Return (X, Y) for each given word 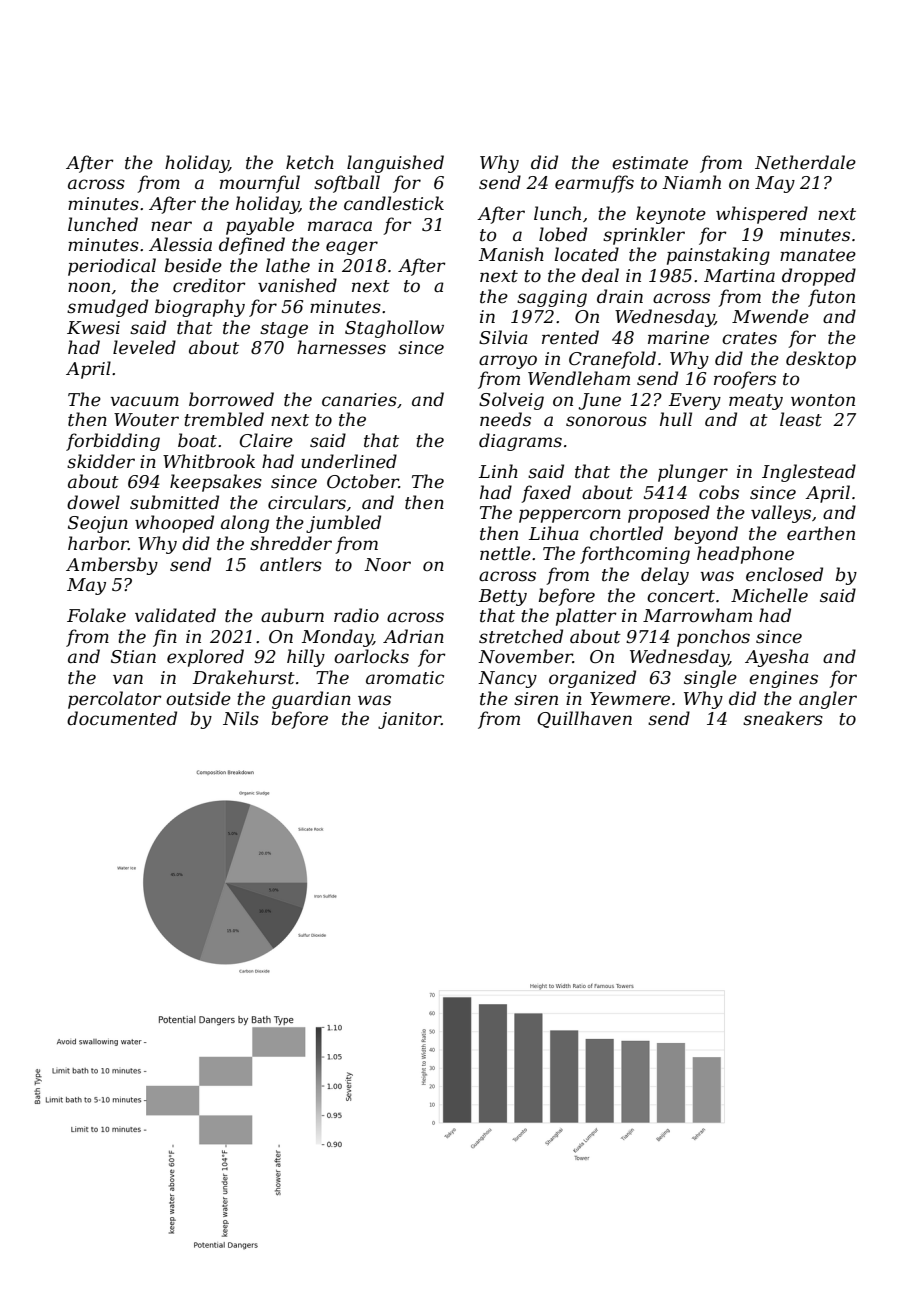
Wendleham (579, 378)
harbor (98, 543)
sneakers (783, 718)
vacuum (144, 401)
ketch (310, 162)
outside (198, 698)
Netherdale (805, 162)
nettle (505, 553)
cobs (719, 492)
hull (676, 419)
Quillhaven (584, 719)
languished (395, 164)
